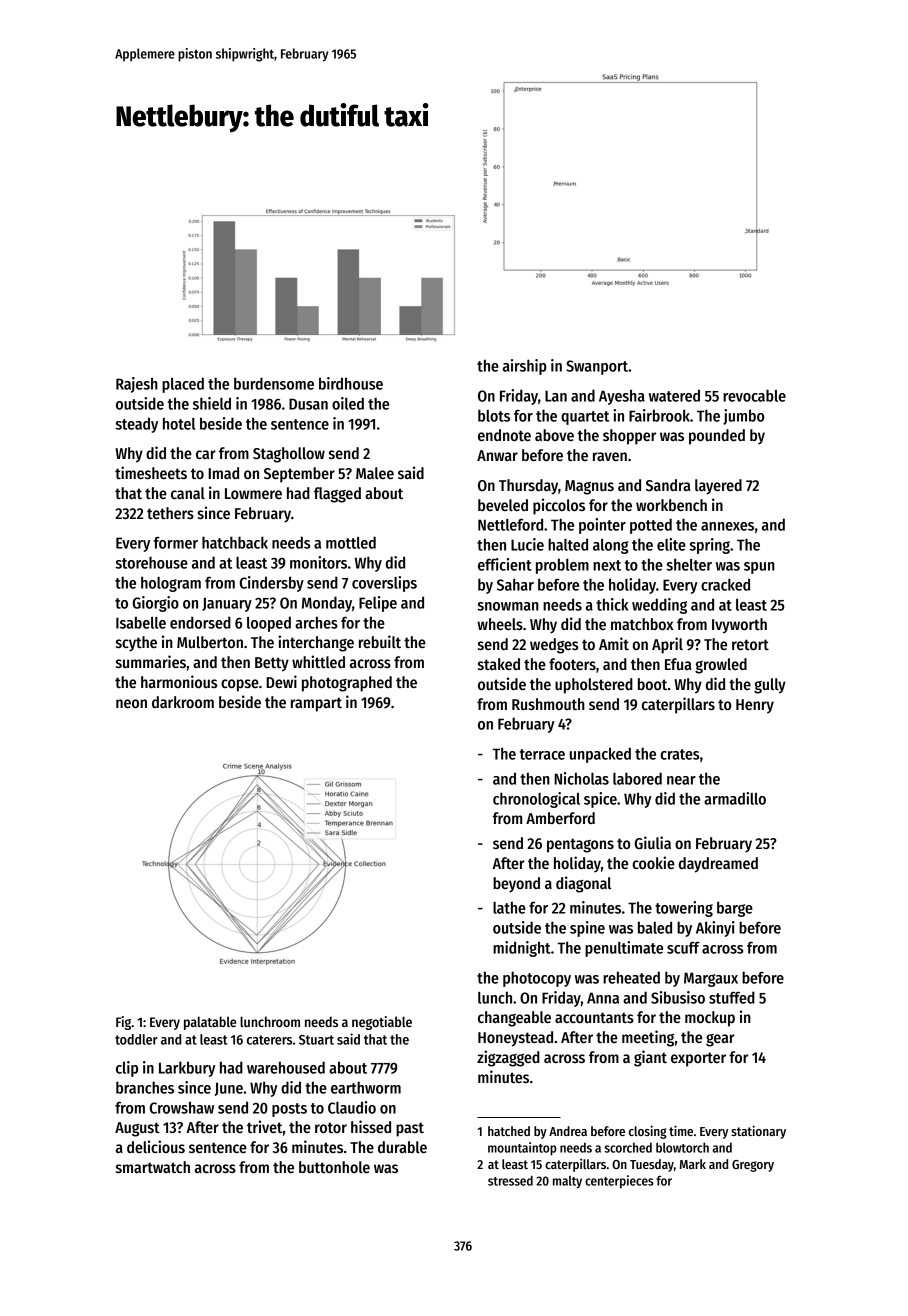  I want to click on mountaintop, so click(522, 1149).
